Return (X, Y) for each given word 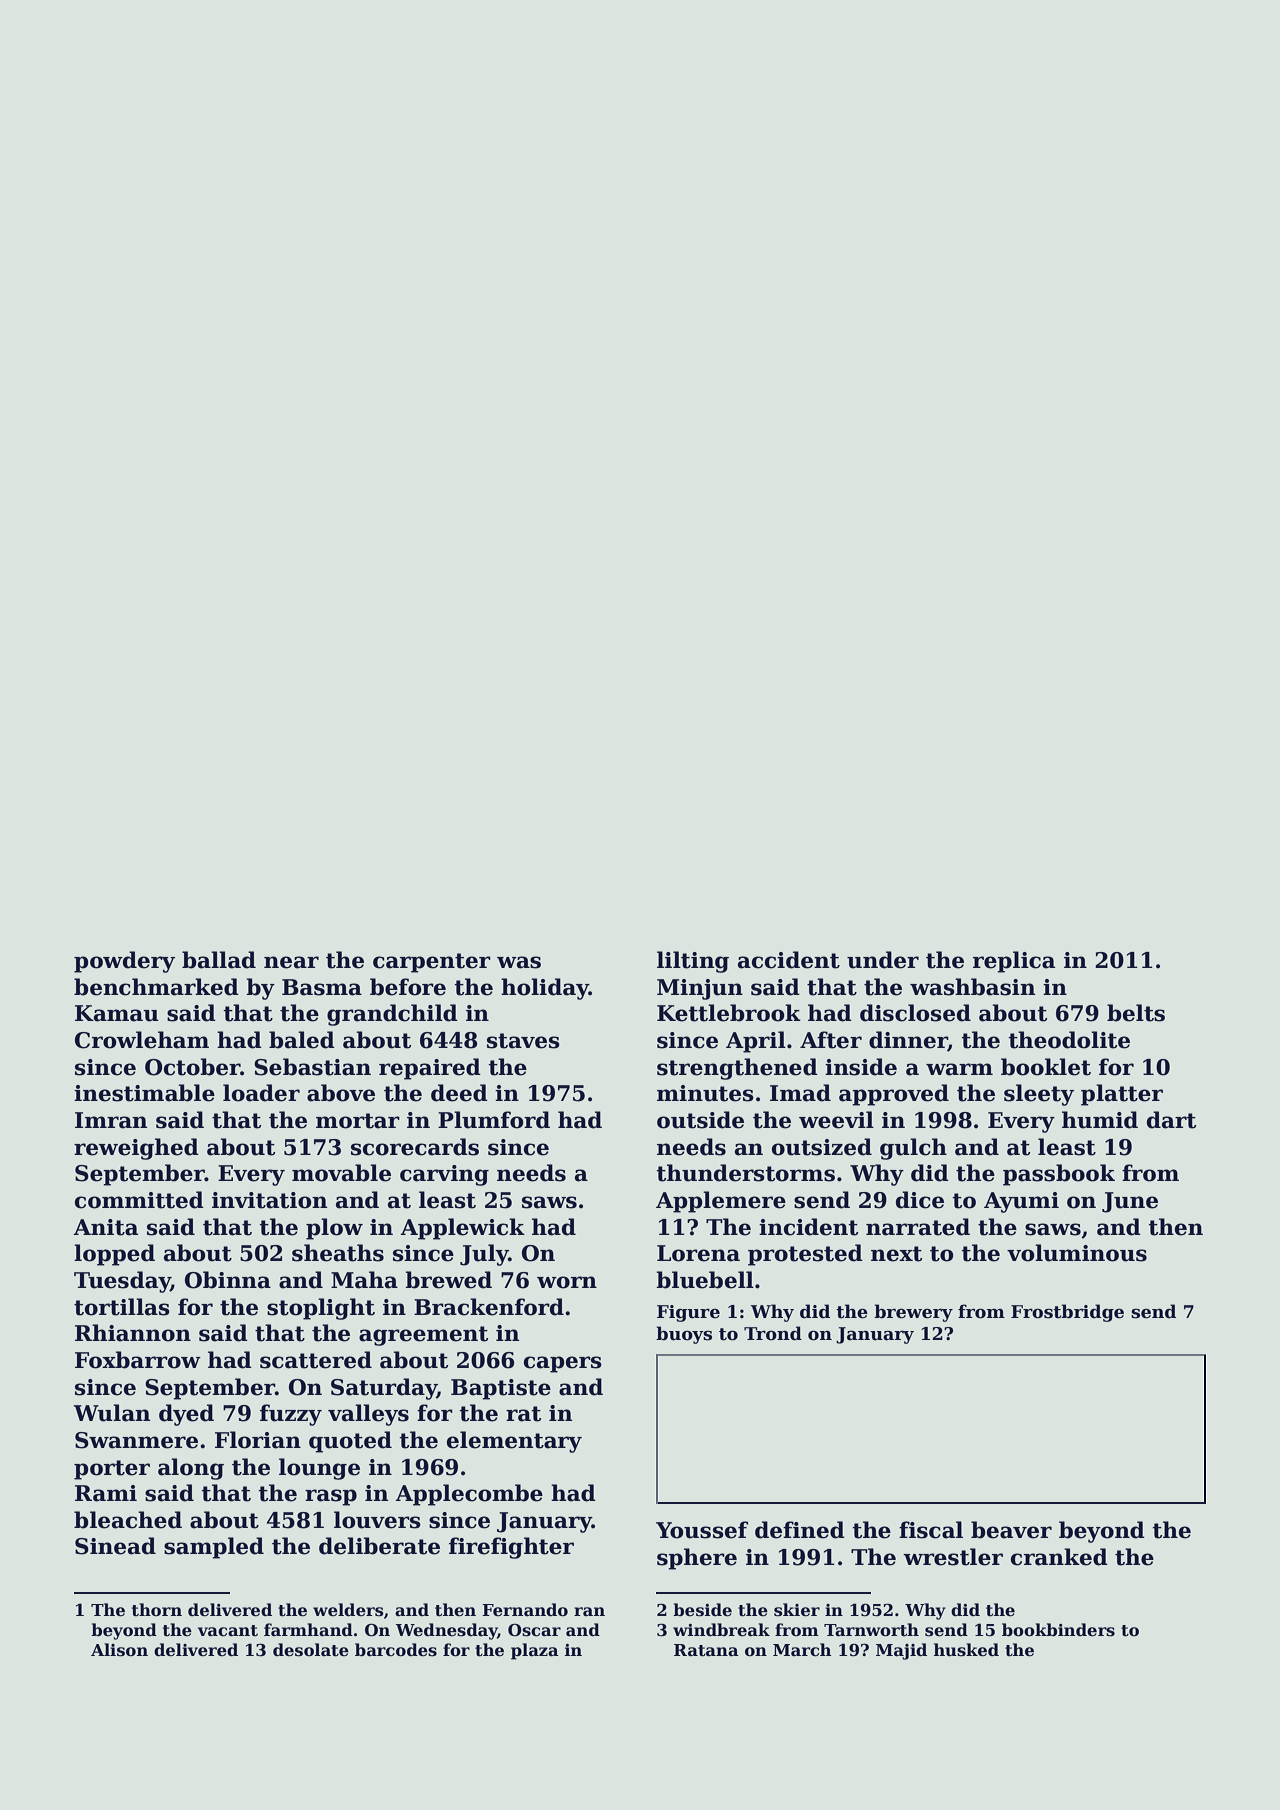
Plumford (494, 1120)
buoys (684, 1335)
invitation (269, 1200)
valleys (368, 1415)
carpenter (432, 963)
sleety (1039, 1095)
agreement (423, 1336)
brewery (913, 1313)
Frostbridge (1067, 1313)
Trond (773, 1333)
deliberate (379, 1546)
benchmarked (156, 987)
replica (1014, 962)
